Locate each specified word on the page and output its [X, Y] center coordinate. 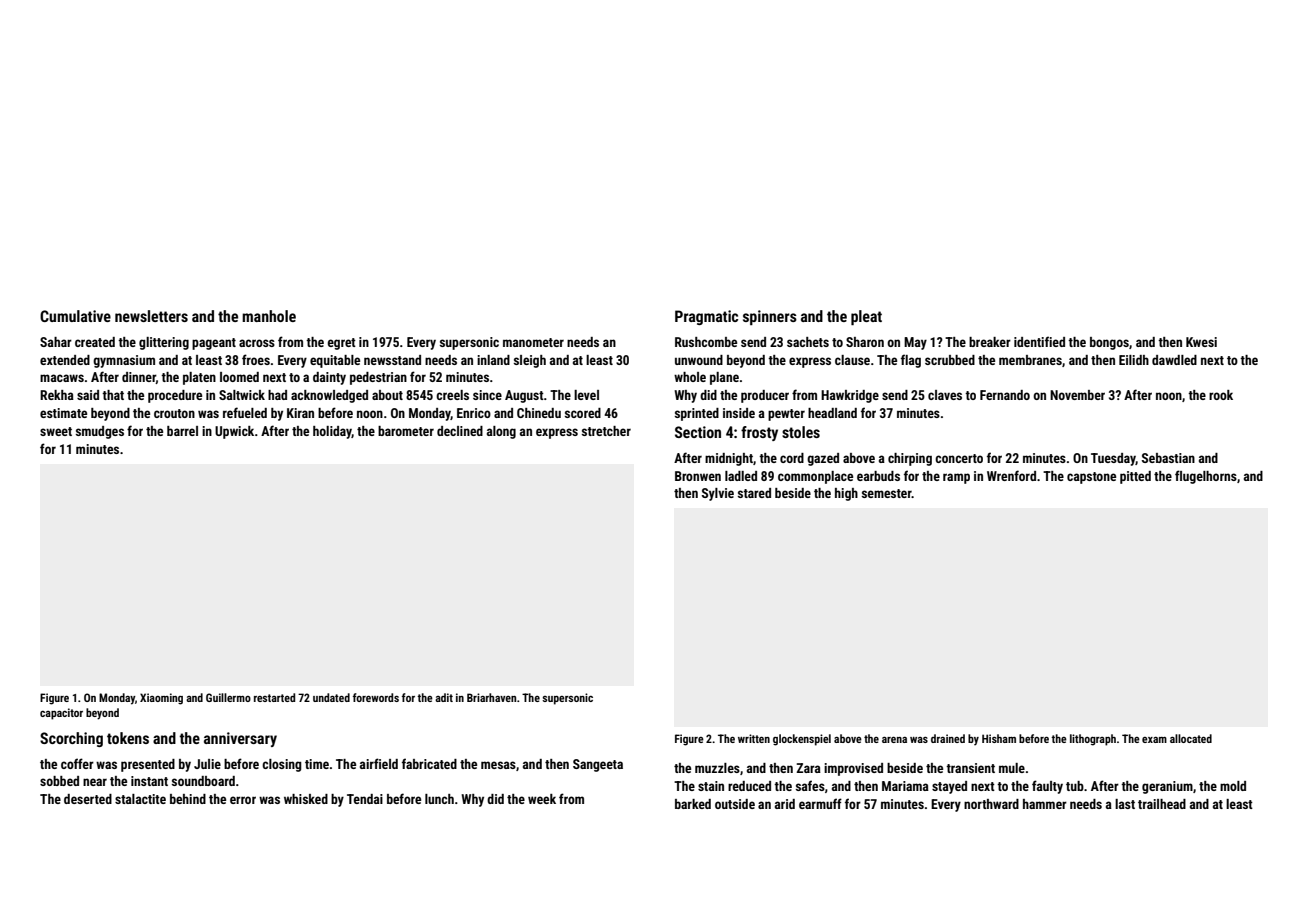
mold [1233, 786]
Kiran [300, 413]
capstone [1091, 478]
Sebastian [1168, 458]
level [586, 395]
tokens [128, 738]
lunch [439, 799]
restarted [274, 697]
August [524, 396]
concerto [959, 458]
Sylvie [718, 494]
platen [199, 378]
